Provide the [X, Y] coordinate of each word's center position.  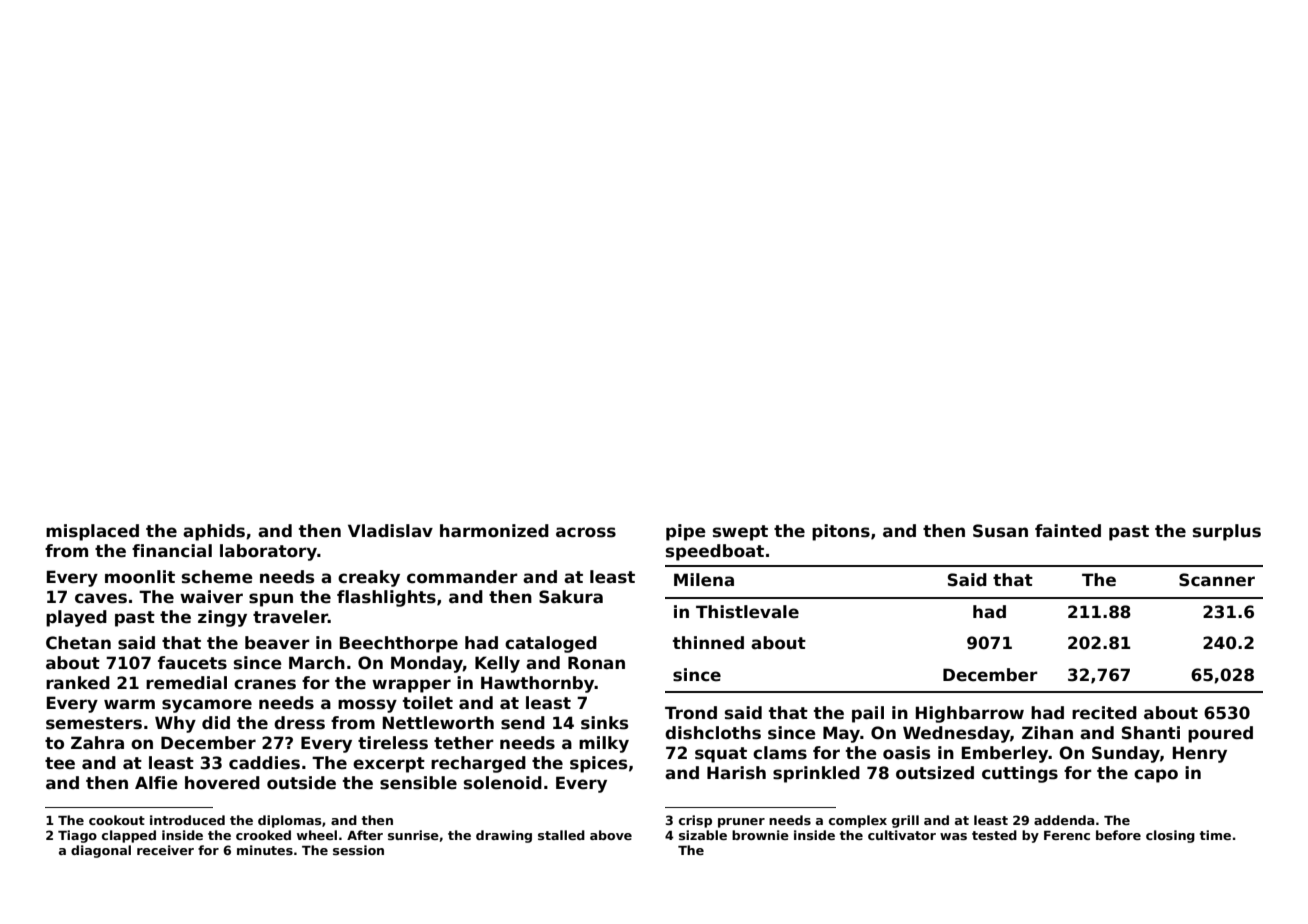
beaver [277, 643]
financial [172, 551]
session [358, 850]
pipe [686, 532]
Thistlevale [747, 612]
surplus [1227, 532]
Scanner [1217, 580]
